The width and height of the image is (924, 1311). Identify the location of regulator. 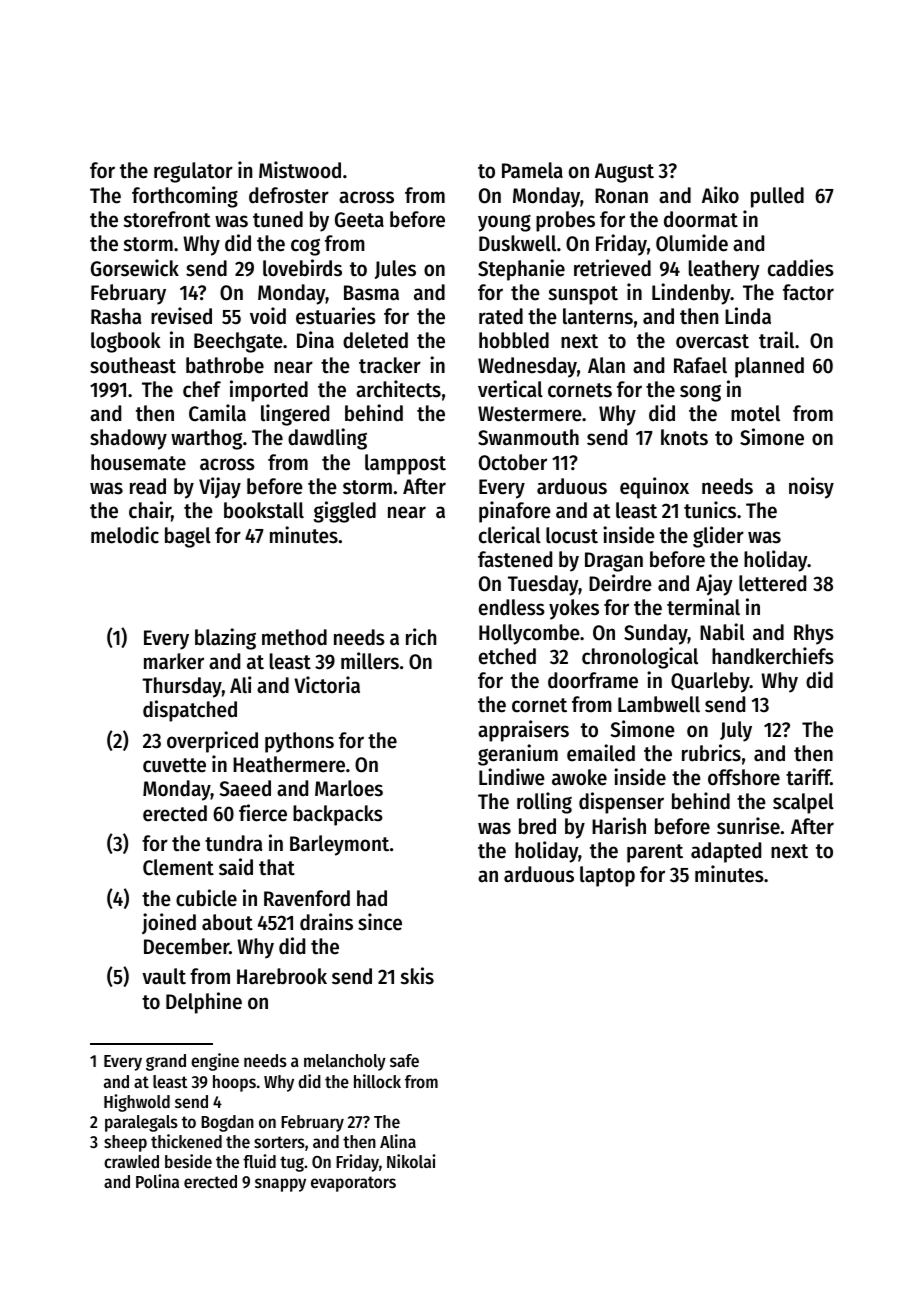
(193, 172).
